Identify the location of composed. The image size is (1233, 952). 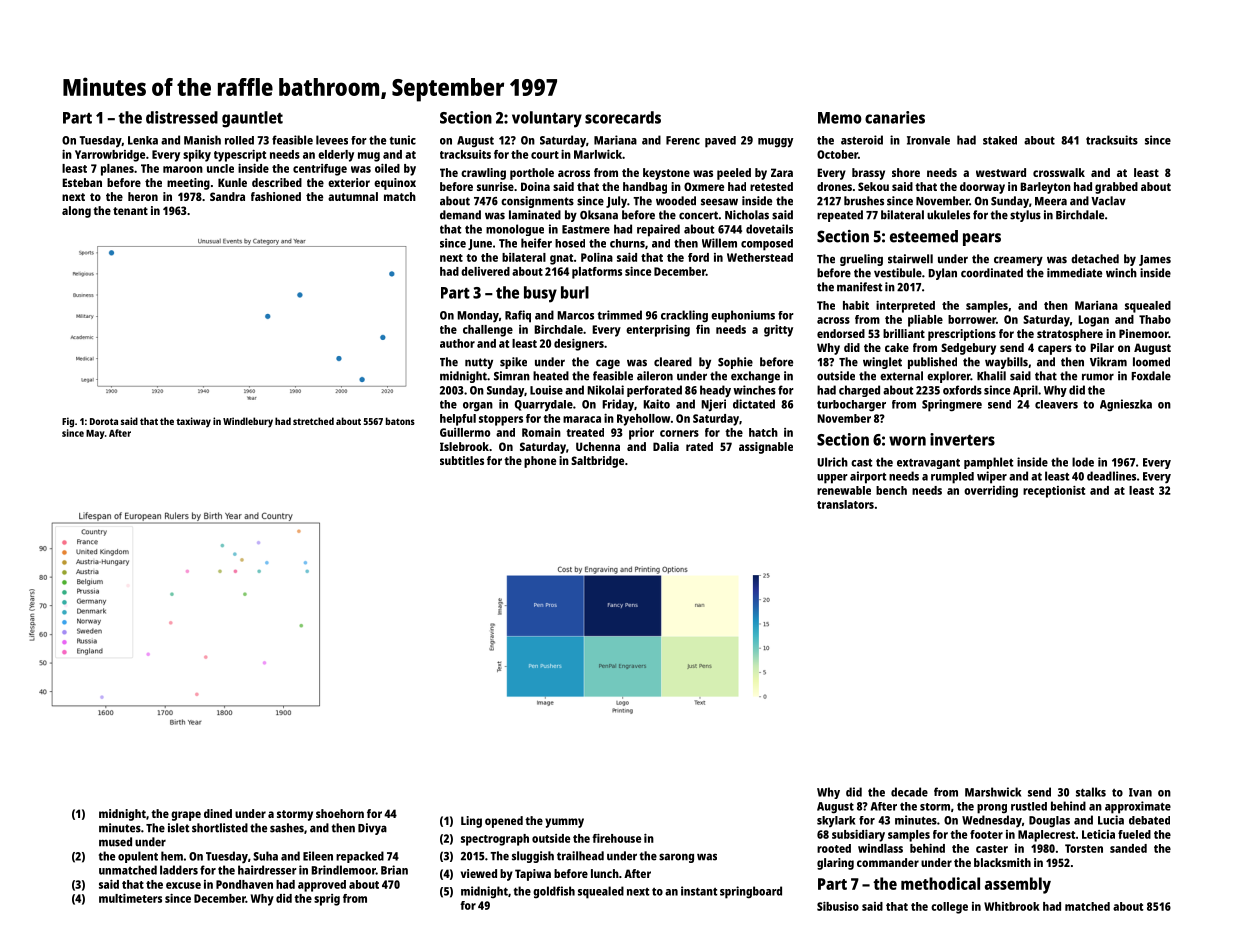
(767, 245).
